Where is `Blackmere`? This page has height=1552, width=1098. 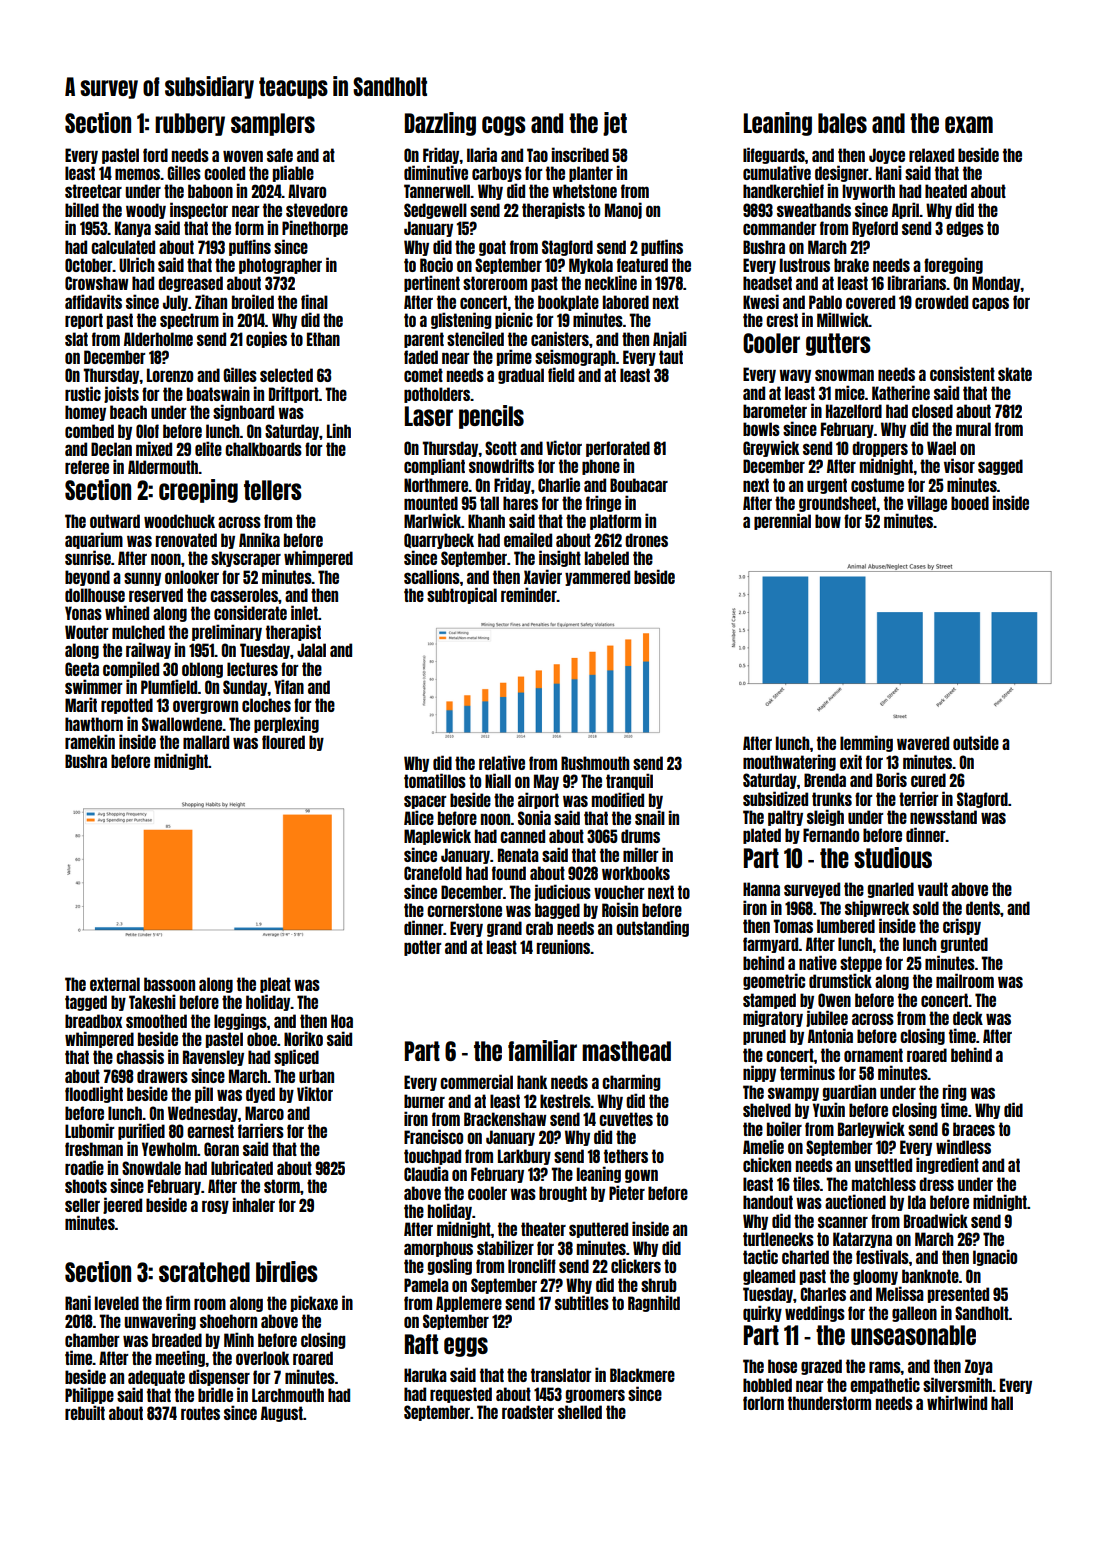
Blackmere is located at coordinates (642, 1375).
